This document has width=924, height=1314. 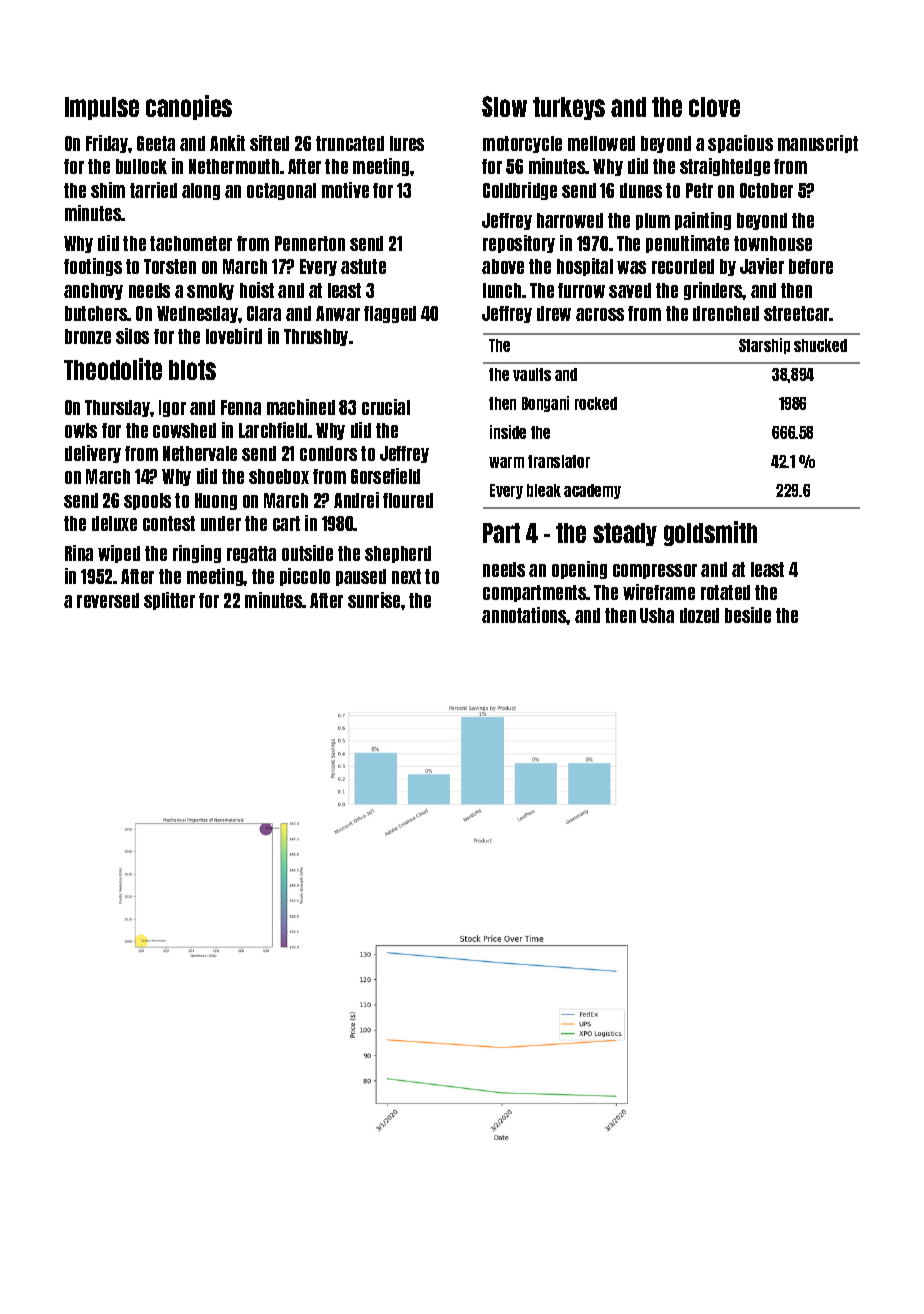 I want to click on motive, so click(x=345, y=190).
